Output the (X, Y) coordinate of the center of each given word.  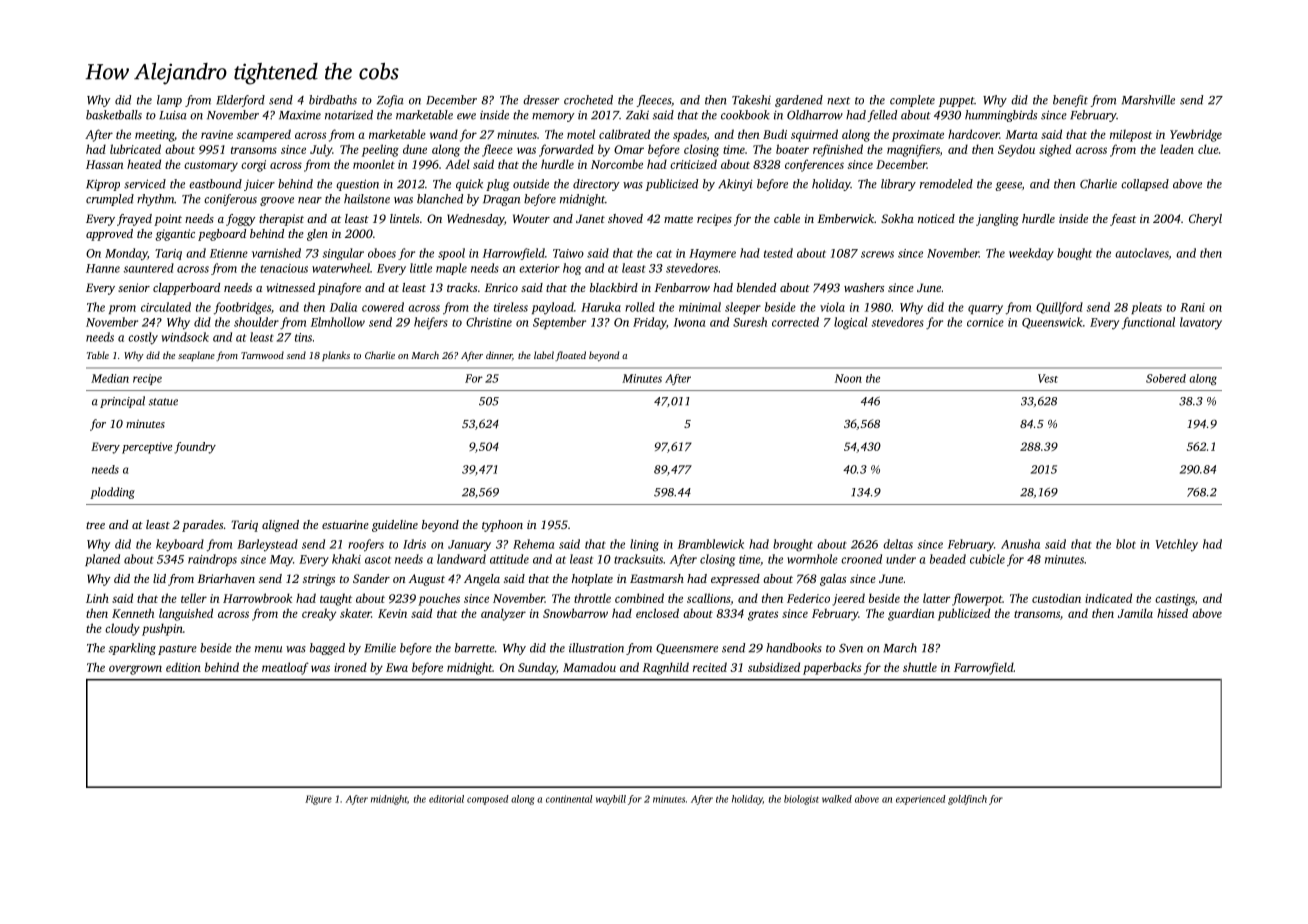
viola (832, 307)
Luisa (173, 115)
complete (912, 101)
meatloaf (285, 668)
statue (163, 402)
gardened (799, 101)
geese (1008, 186)
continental (569, 799)
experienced (921, 800)
